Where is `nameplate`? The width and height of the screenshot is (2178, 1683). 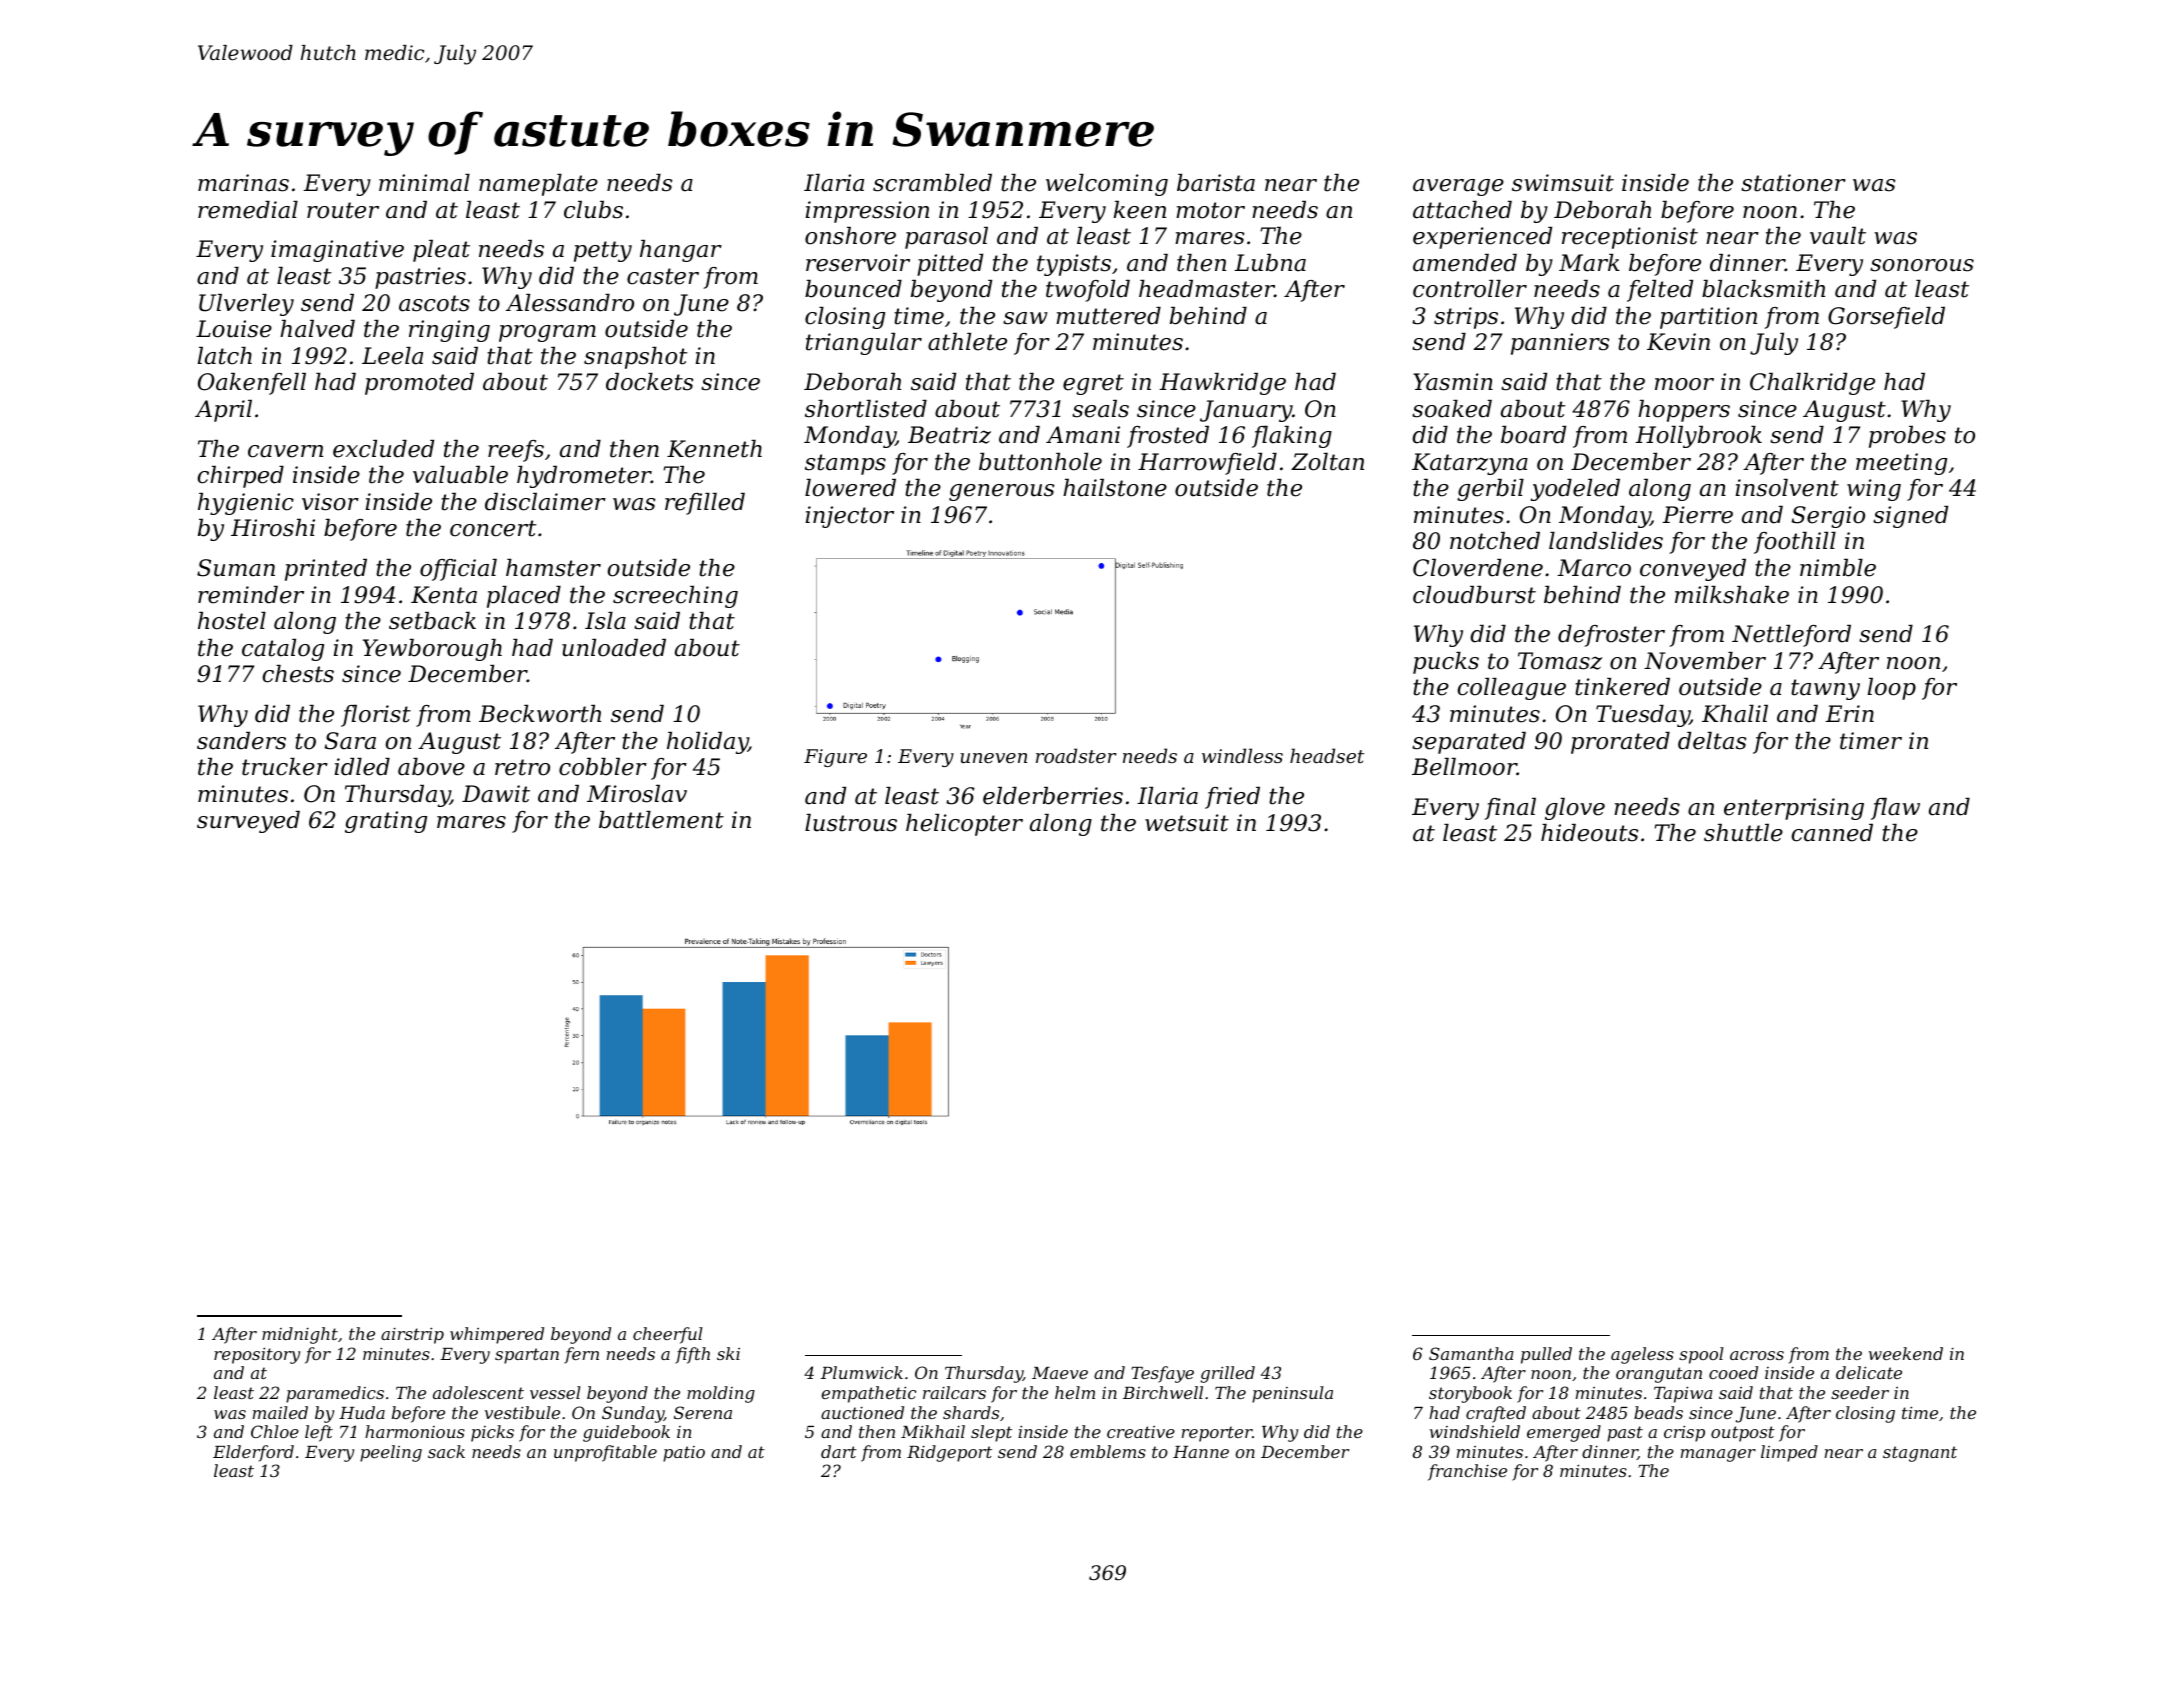 nameplate is located at coordinates (538, 185).
